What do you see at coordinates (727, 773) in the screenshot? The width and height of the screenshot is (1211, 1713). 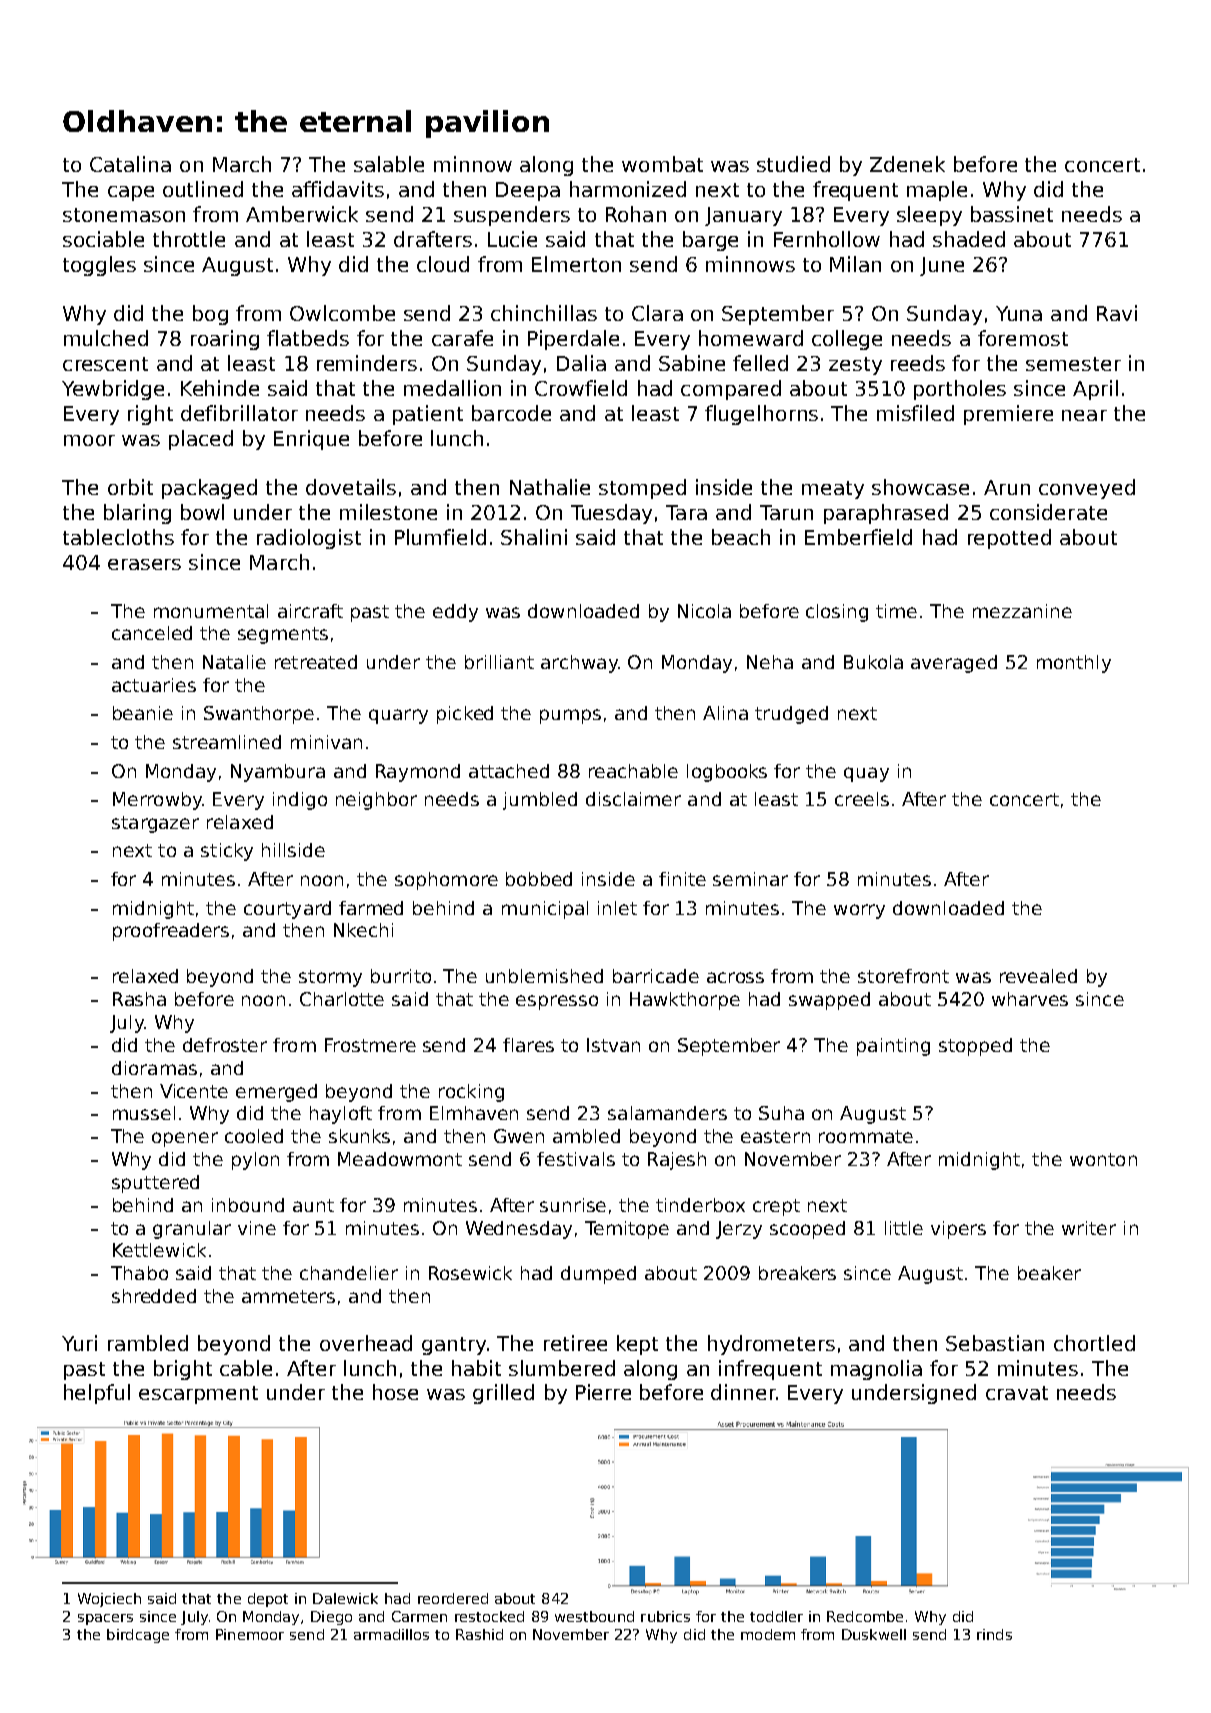 I see `logbooks` at bounding box center [727, 773].
